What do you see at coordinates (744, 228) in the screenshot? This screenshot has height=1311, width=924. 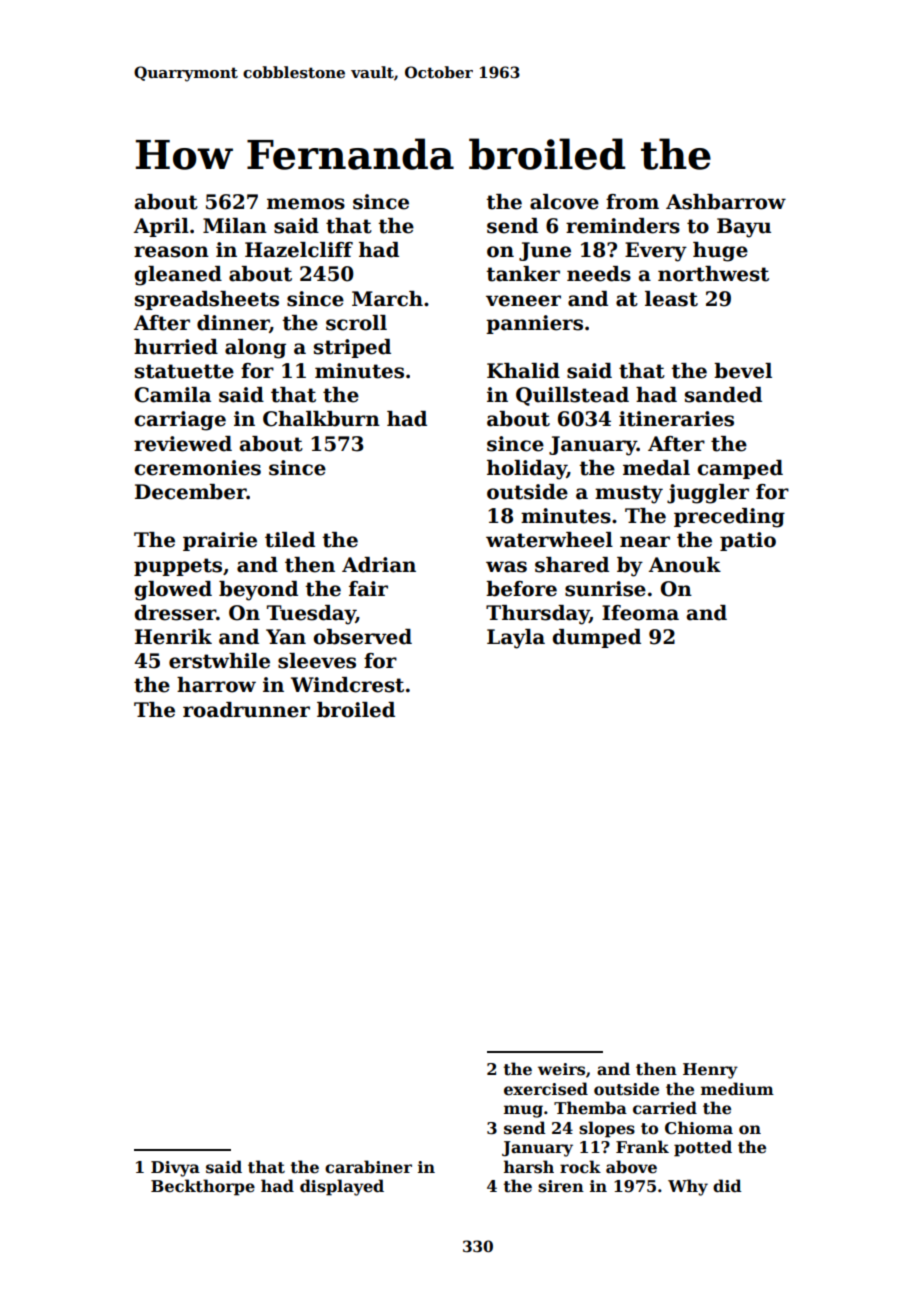 I see `Bayu` at bounding box center [744, 228].
